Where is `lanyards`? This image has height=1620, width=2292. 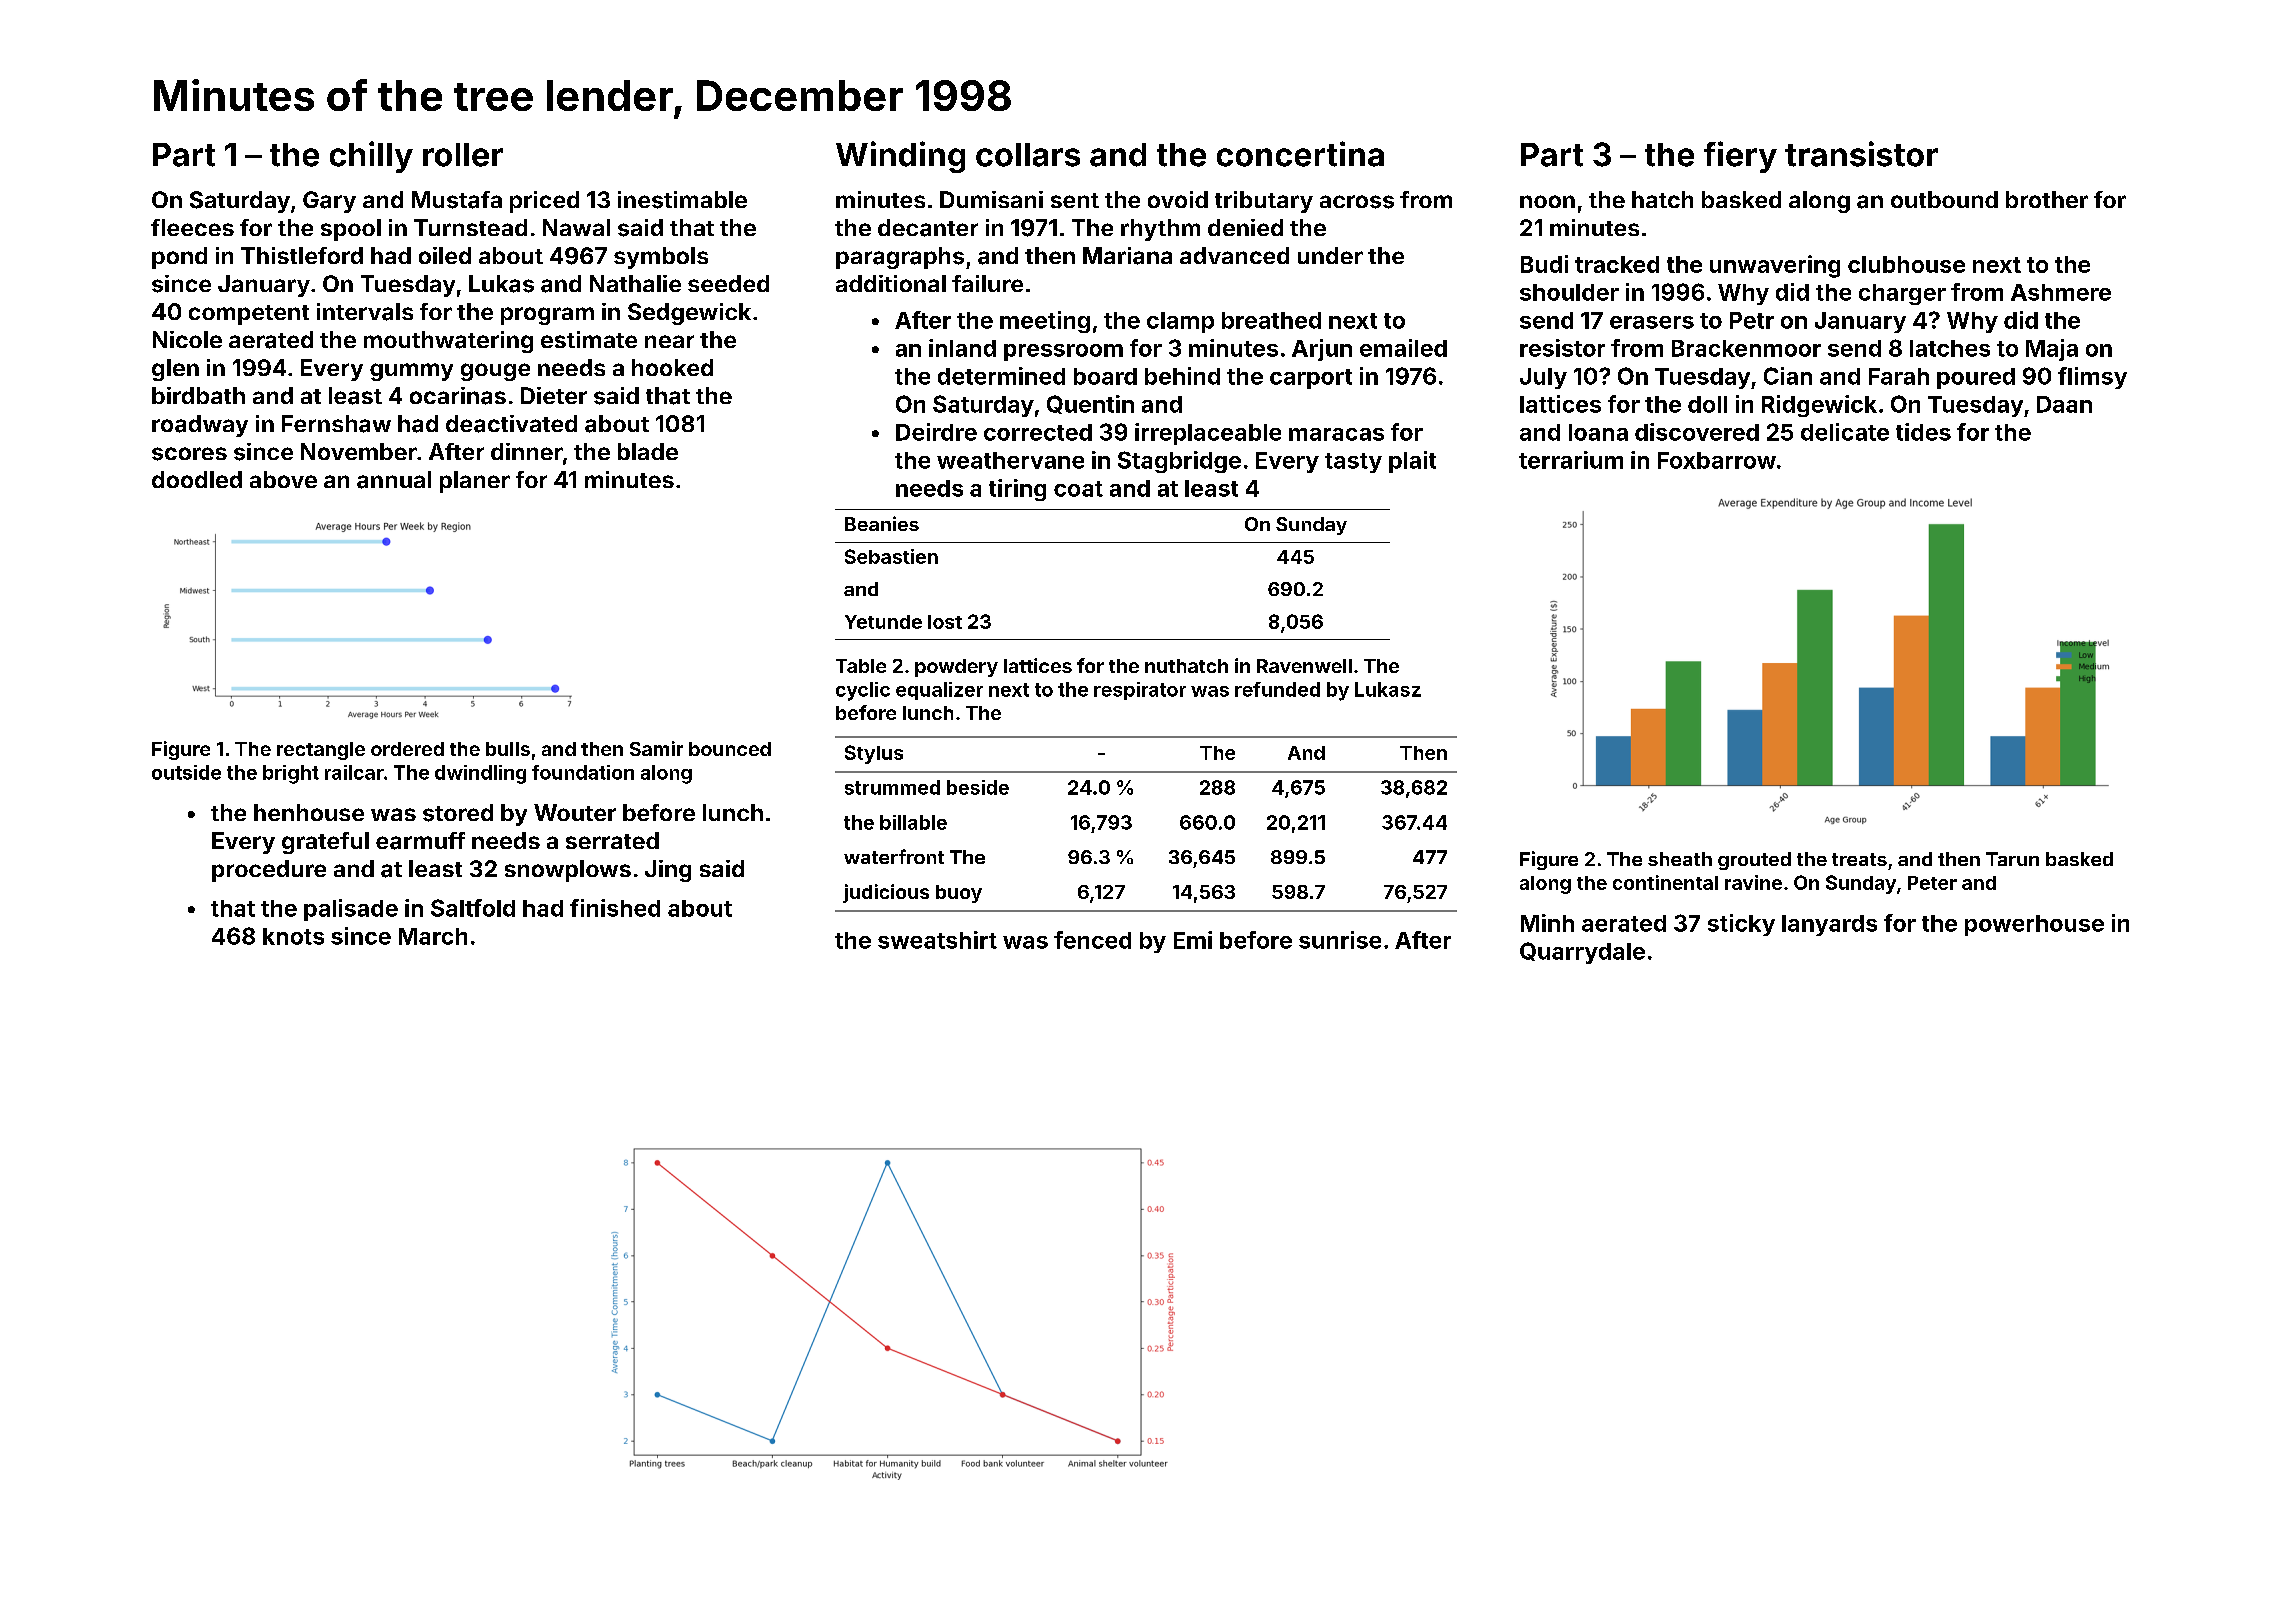
lanyards is located at coordinates (1829, 925).
